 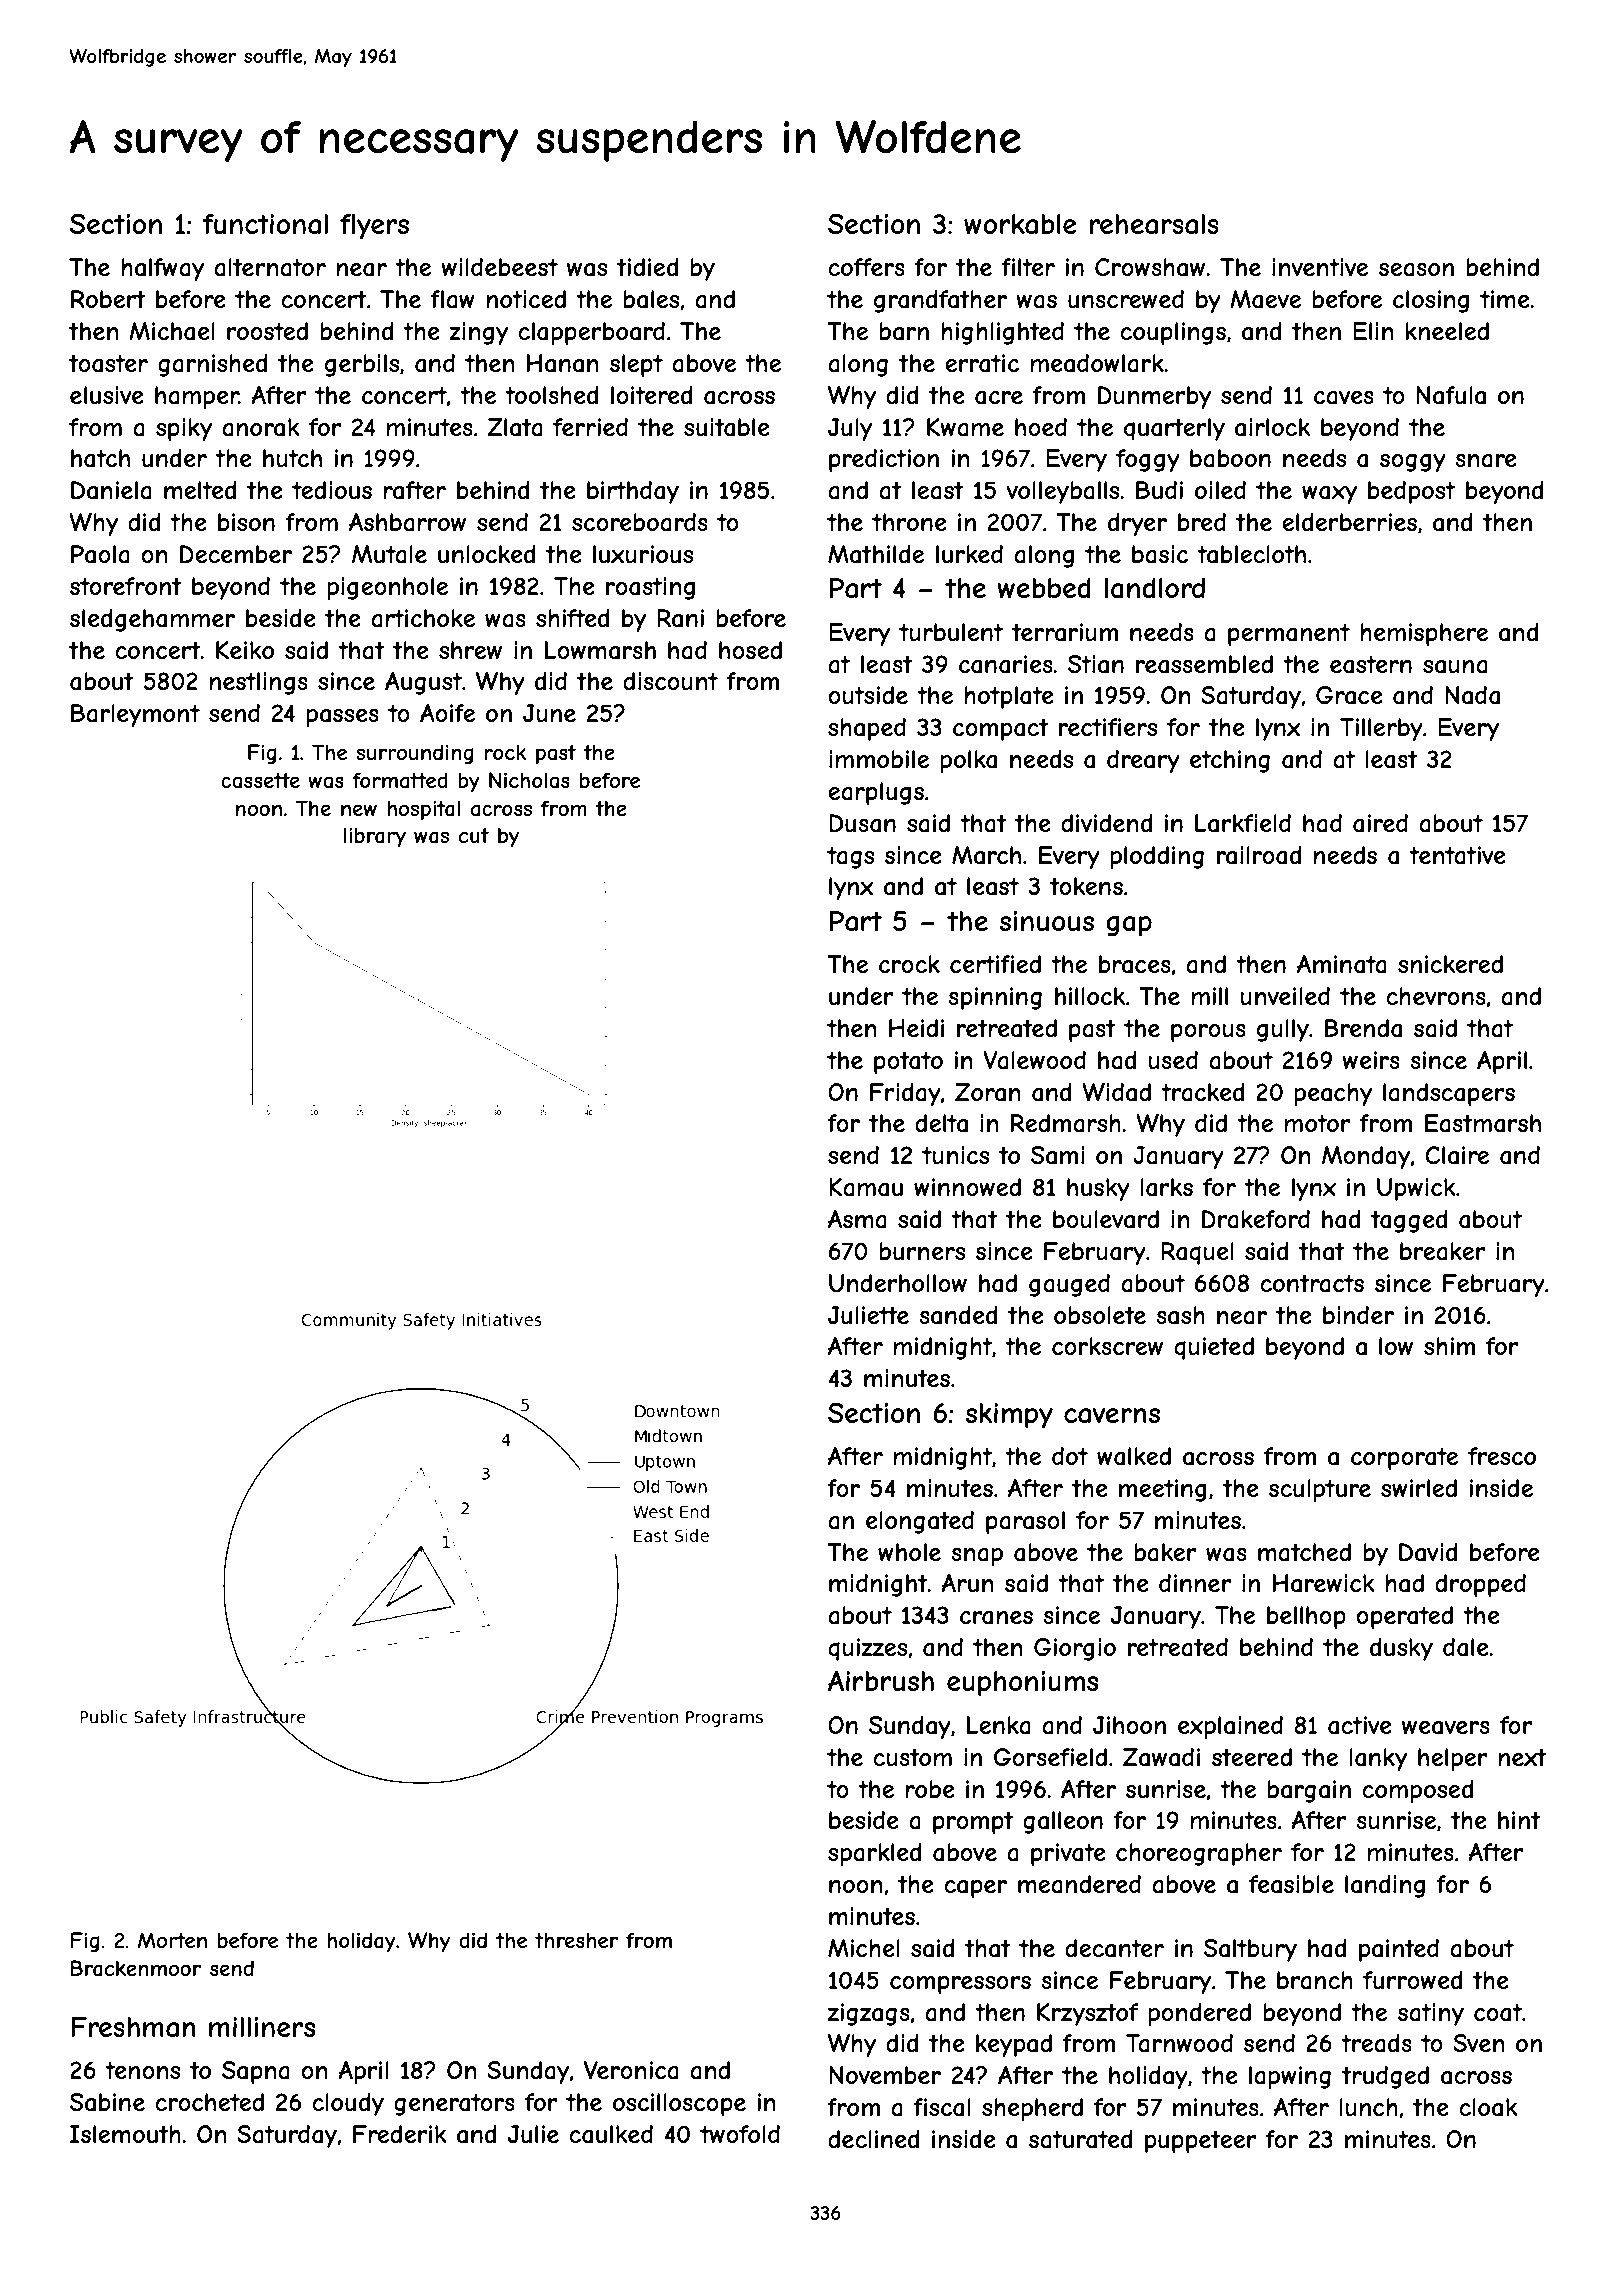 I want to click on cassette, so click(x=260, y=781).
